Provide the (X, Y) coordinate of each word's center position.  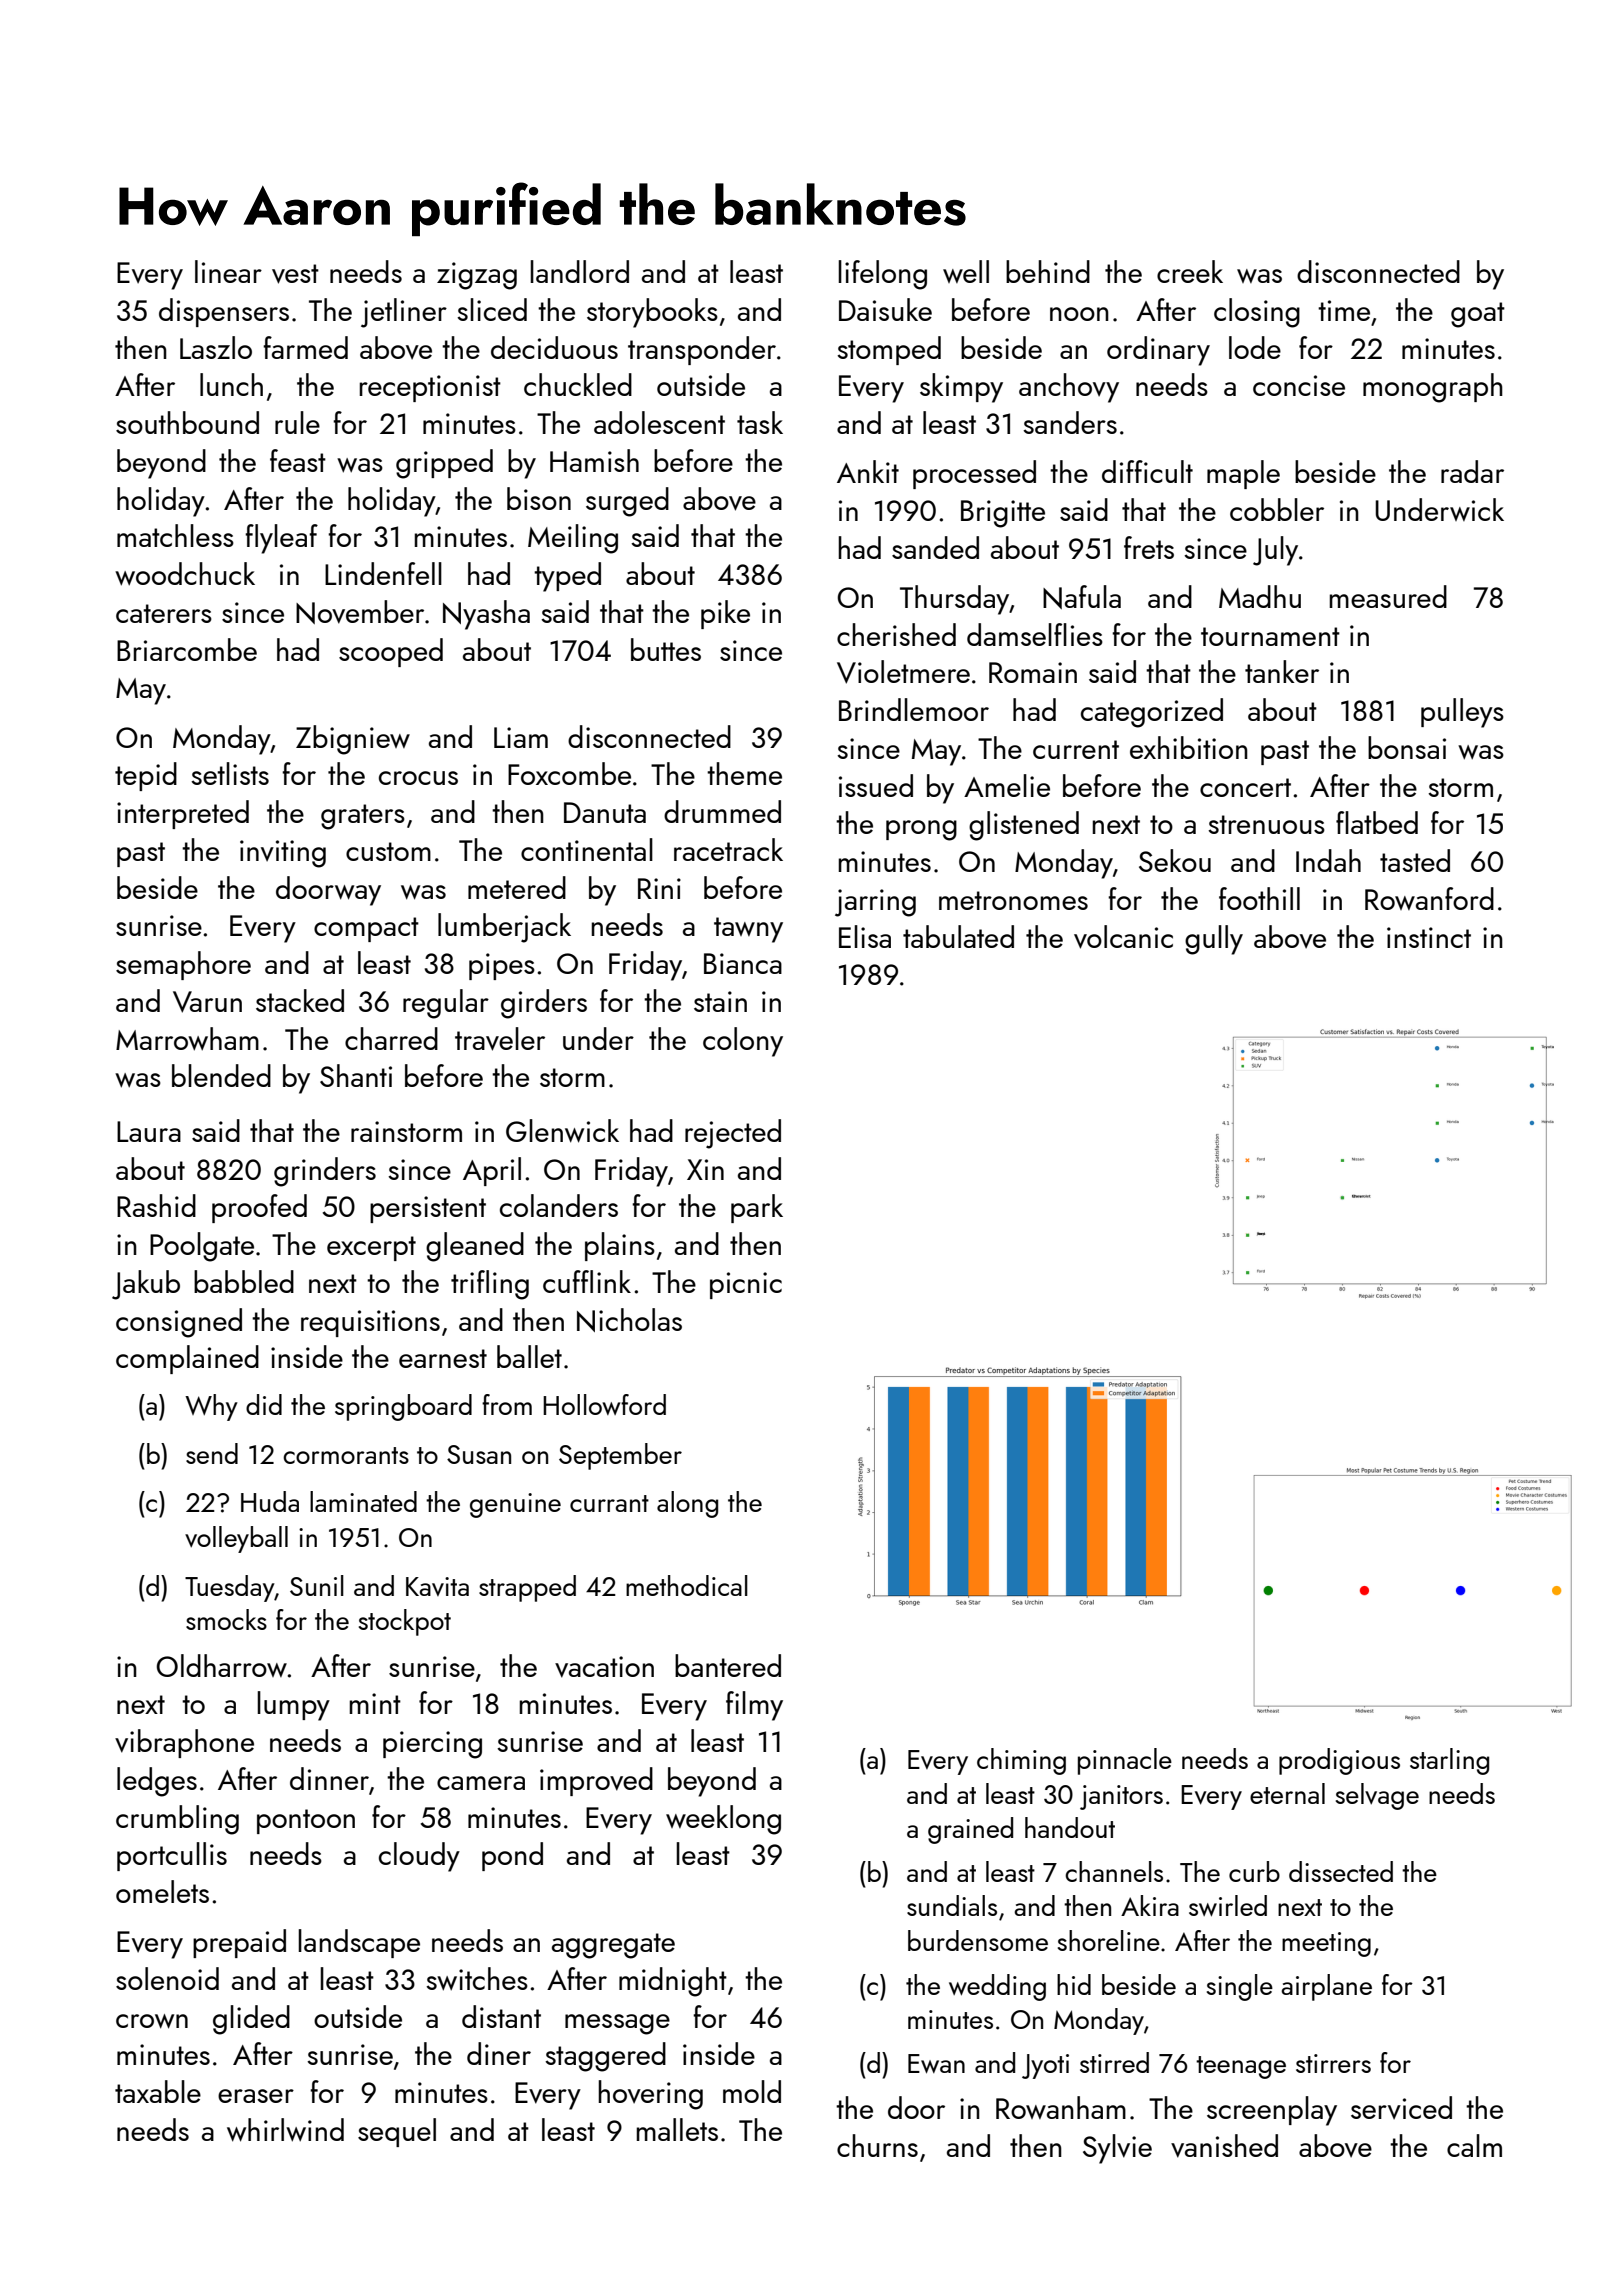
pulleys (1462, 713)
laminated (363, 1501)
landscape (359, 1943)
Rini (659, 888)
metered (517, 887)
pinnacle (1125, 1761)
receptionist (430, 388)
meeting (1326, 1944)
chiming (1021, 1761)
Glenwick (562, 1131)
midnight (673, 1982)
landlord (580, 271)
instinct (1429, 937)
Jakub (146, 1285)
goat (1478, 315)
